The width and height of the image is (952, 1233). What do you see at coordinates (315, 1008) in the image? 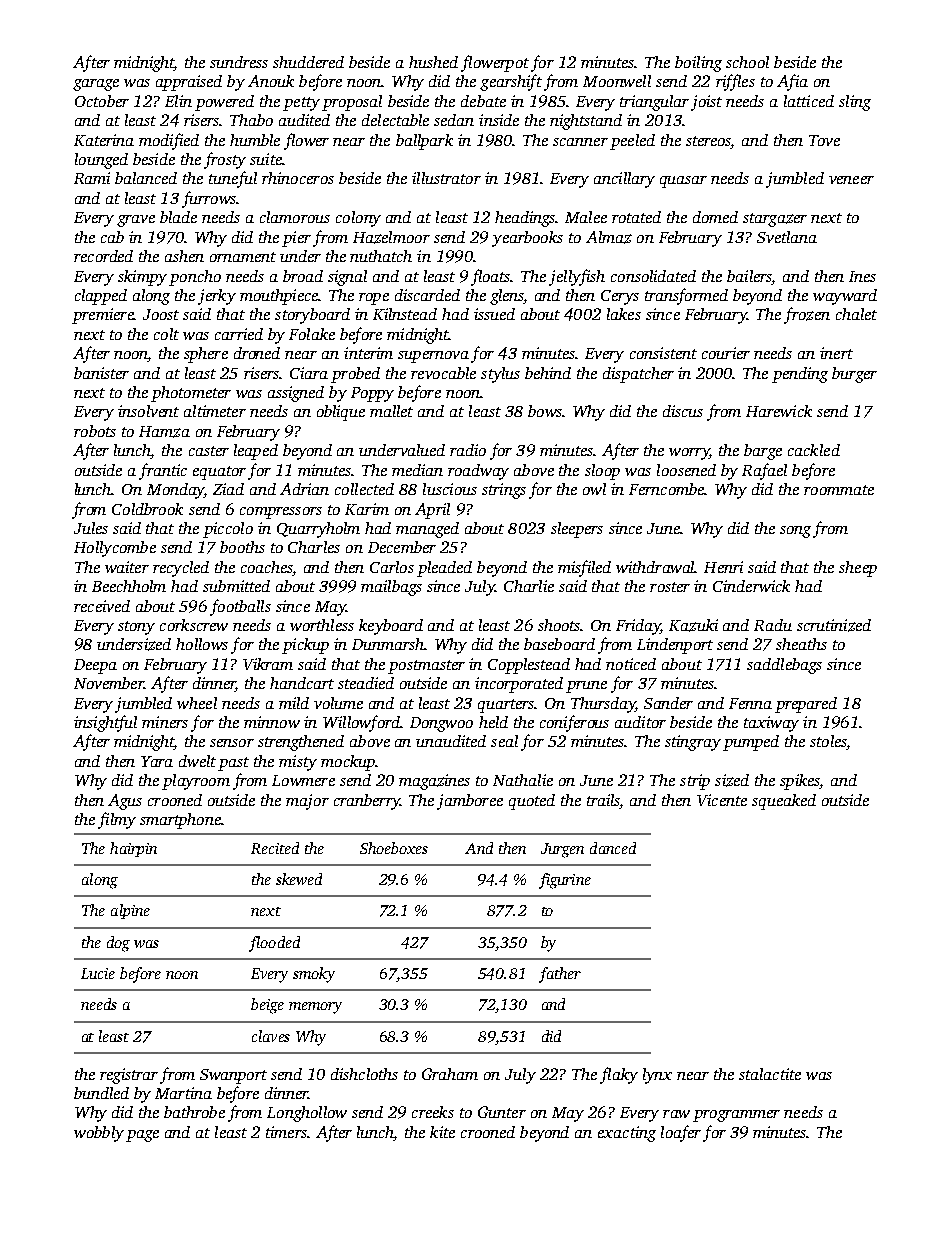
I see `memory` at bounding box center [315, 1008].
